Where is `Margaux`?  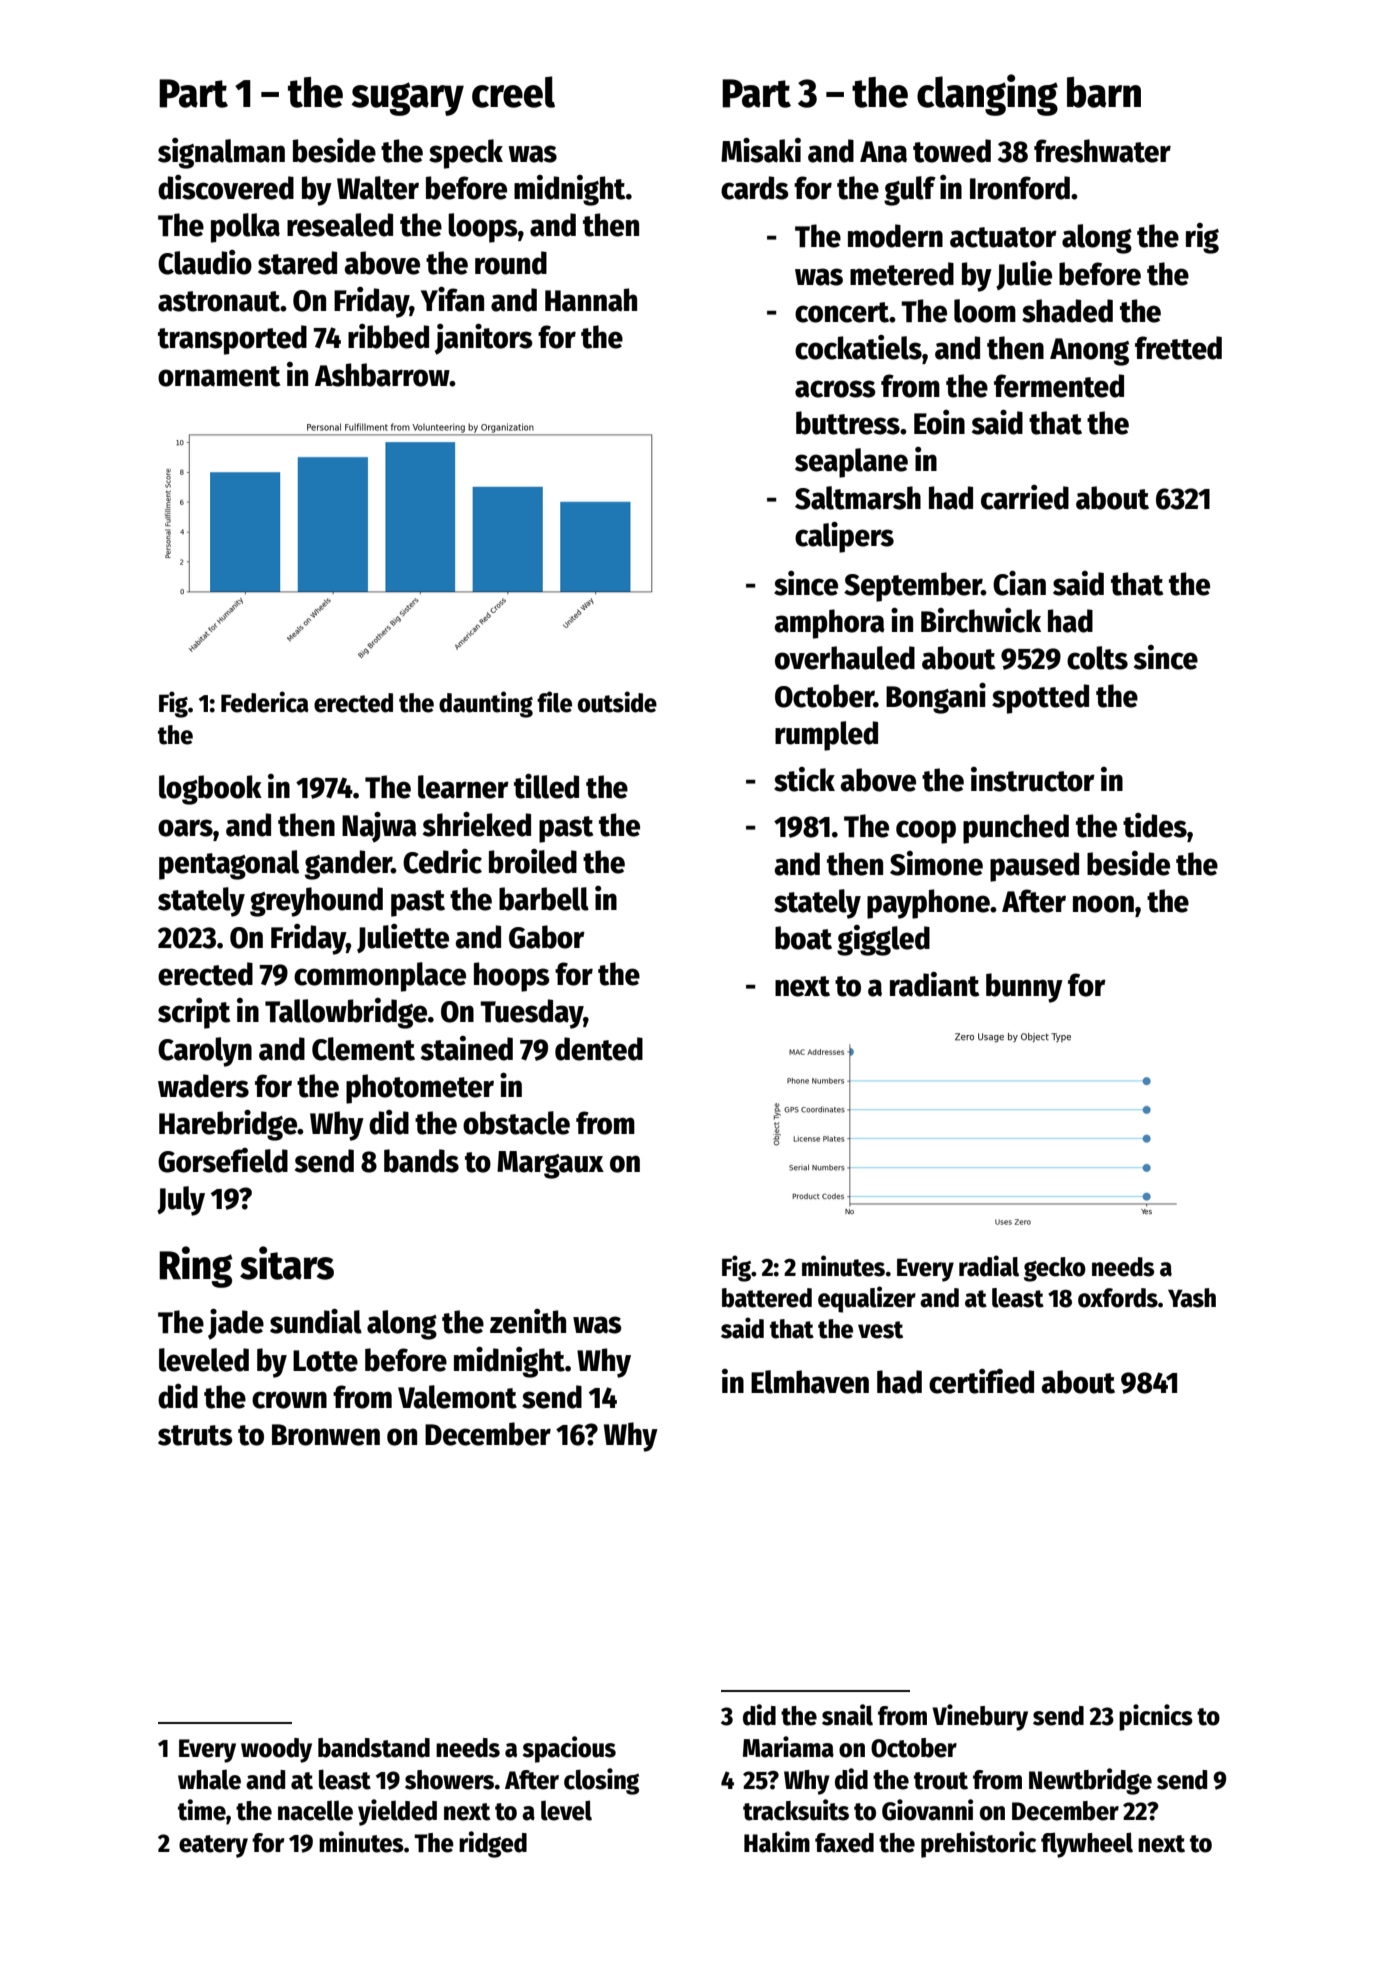
Margaux is located at coordinates (550, 1165).
